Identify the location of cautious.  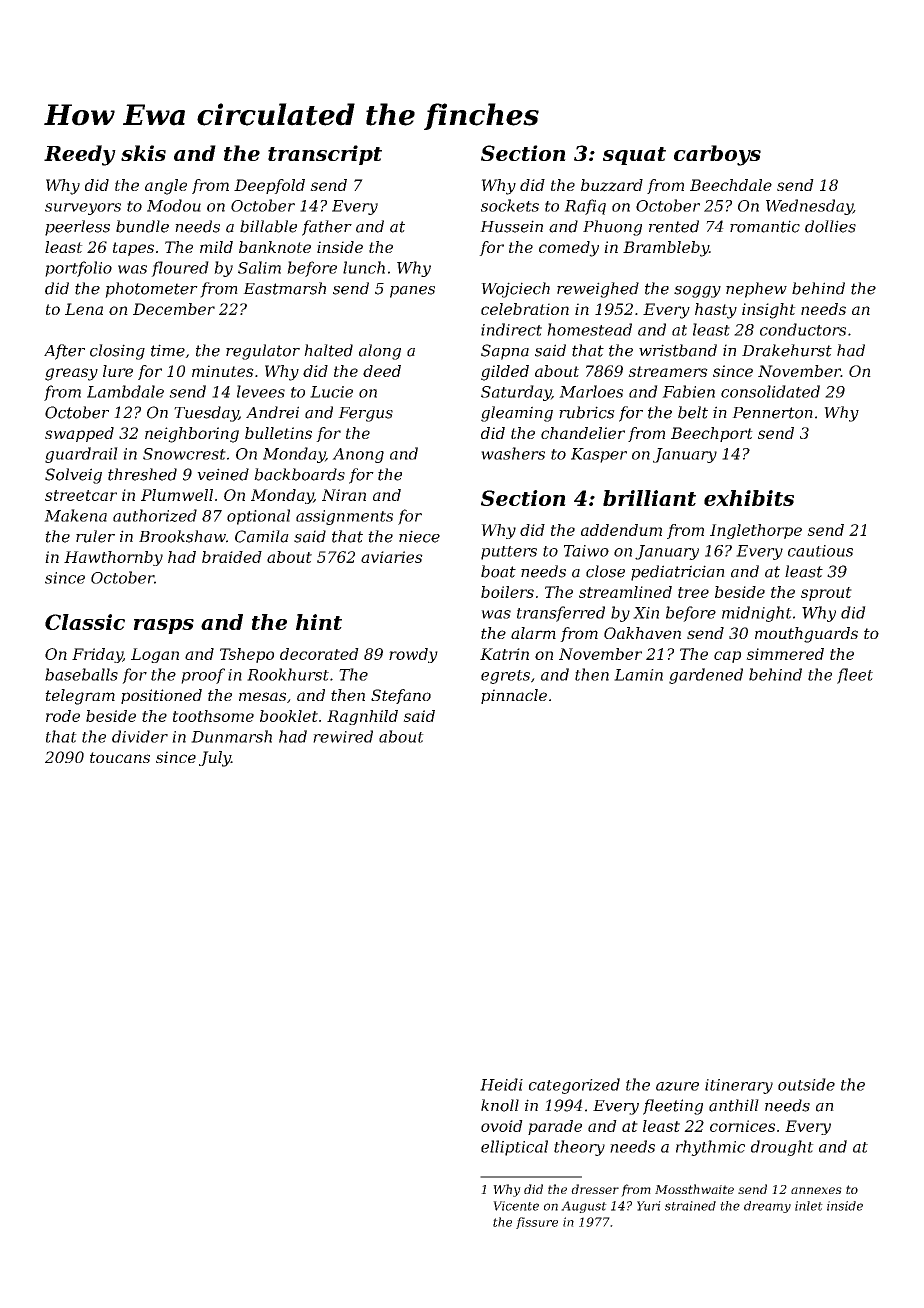
(820, 551).
